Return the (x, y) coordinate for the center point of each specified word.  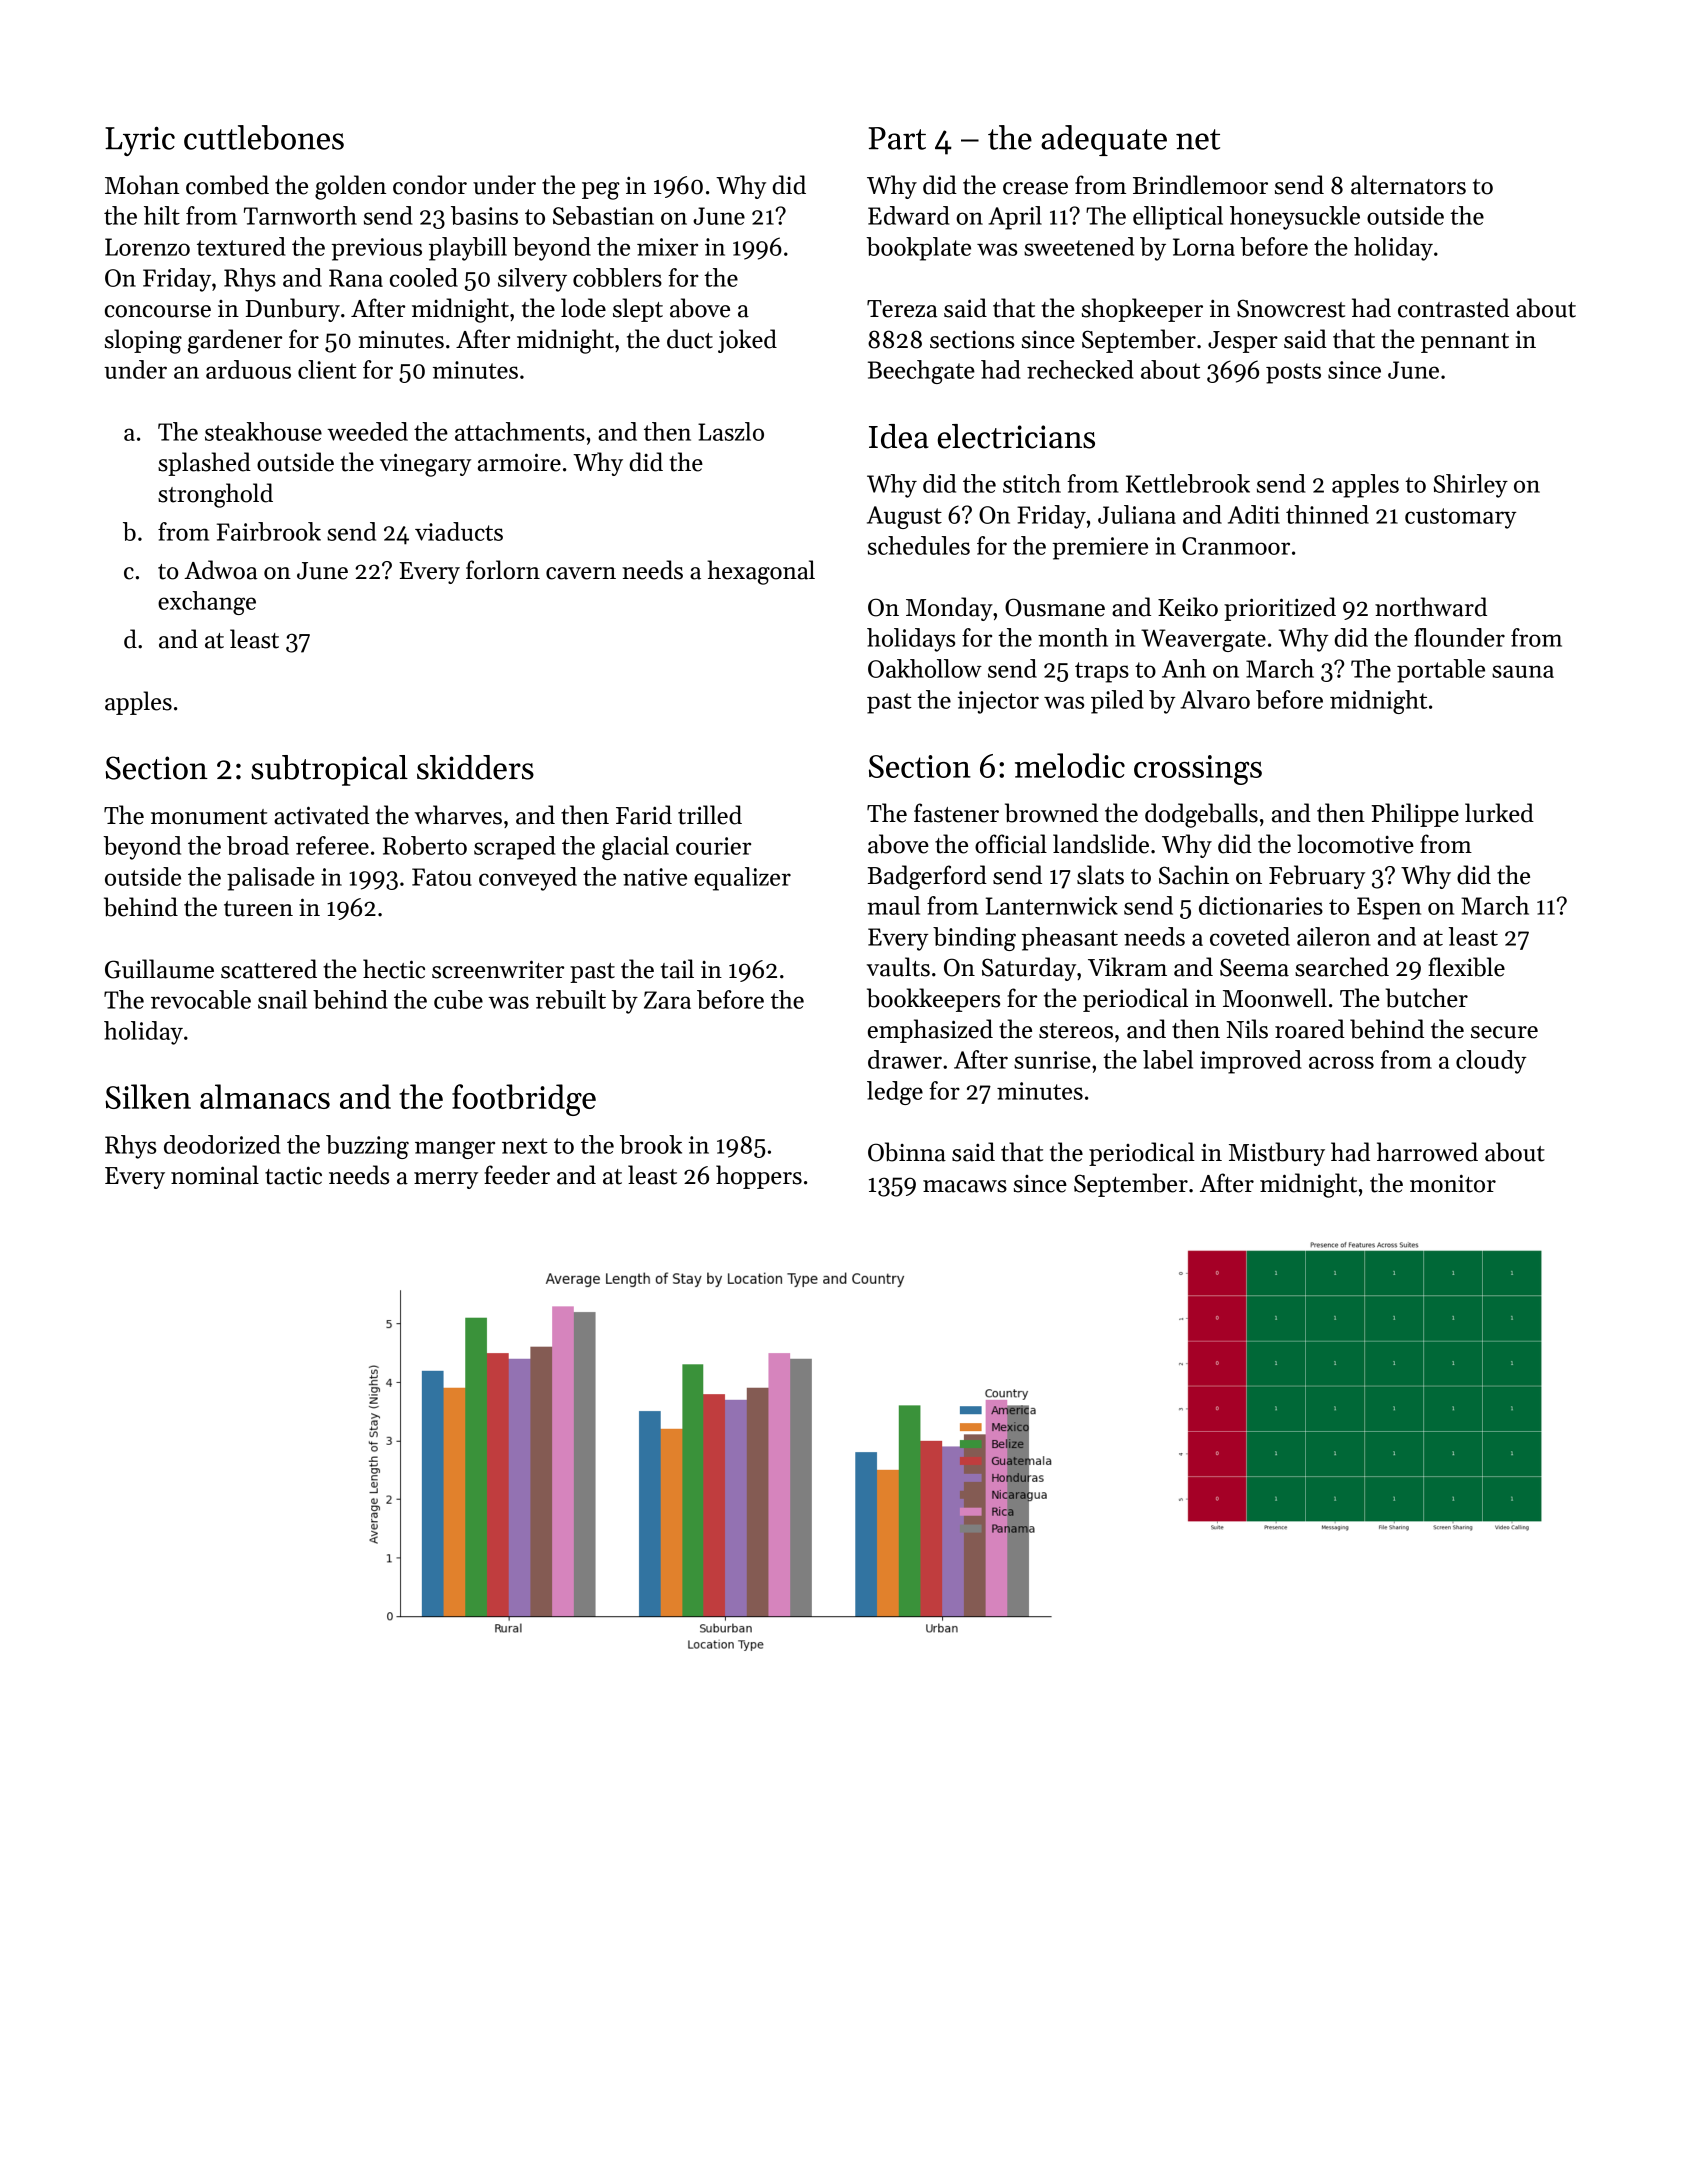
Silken (148, 1096)
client (327, 369)
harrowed (1427, 1152)
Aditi (1254, 514)
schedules (919, 545)
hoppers (759, 1177)
